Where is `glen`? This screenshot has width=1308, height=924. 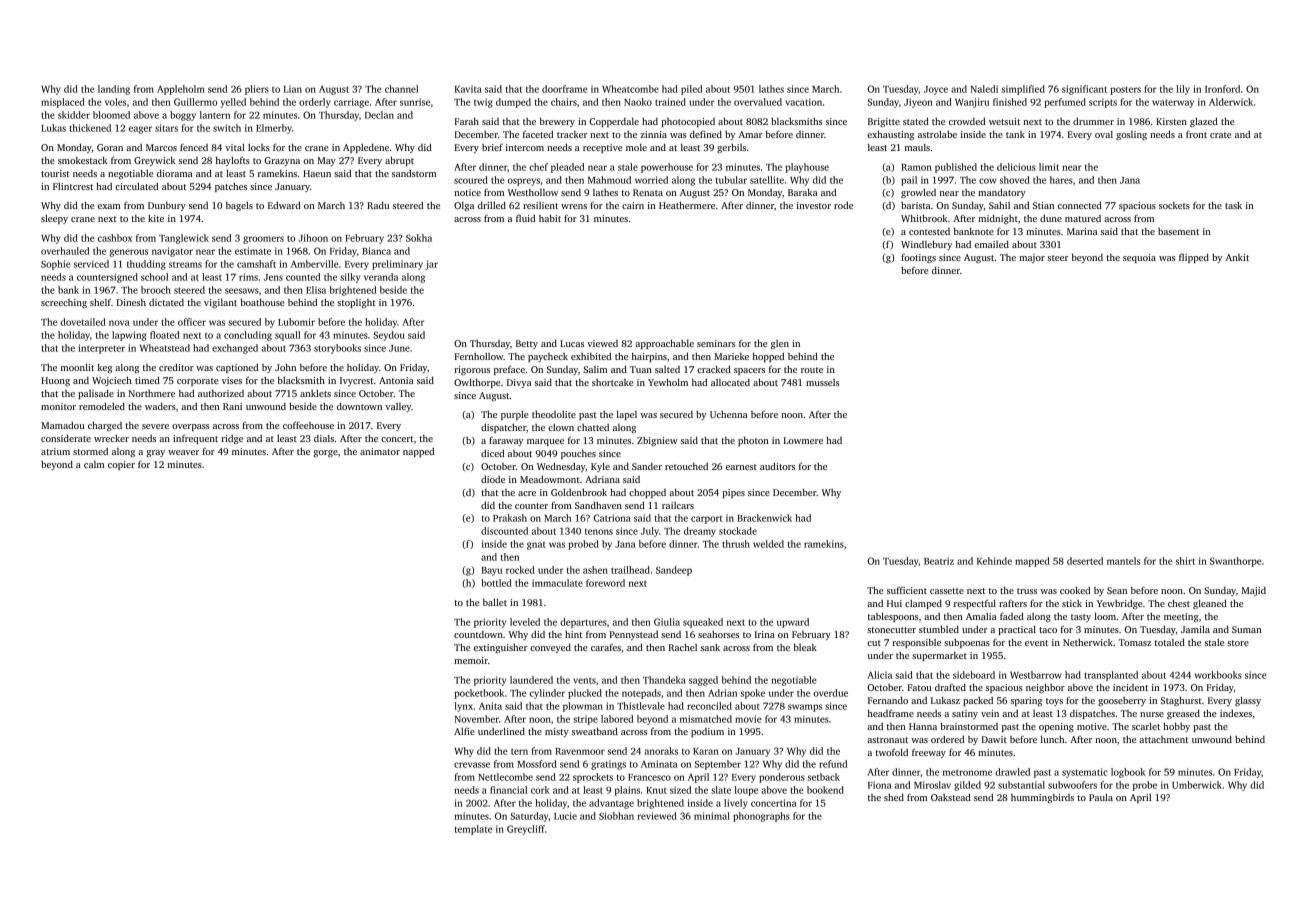
glen is located at coordinates (780, 344).
